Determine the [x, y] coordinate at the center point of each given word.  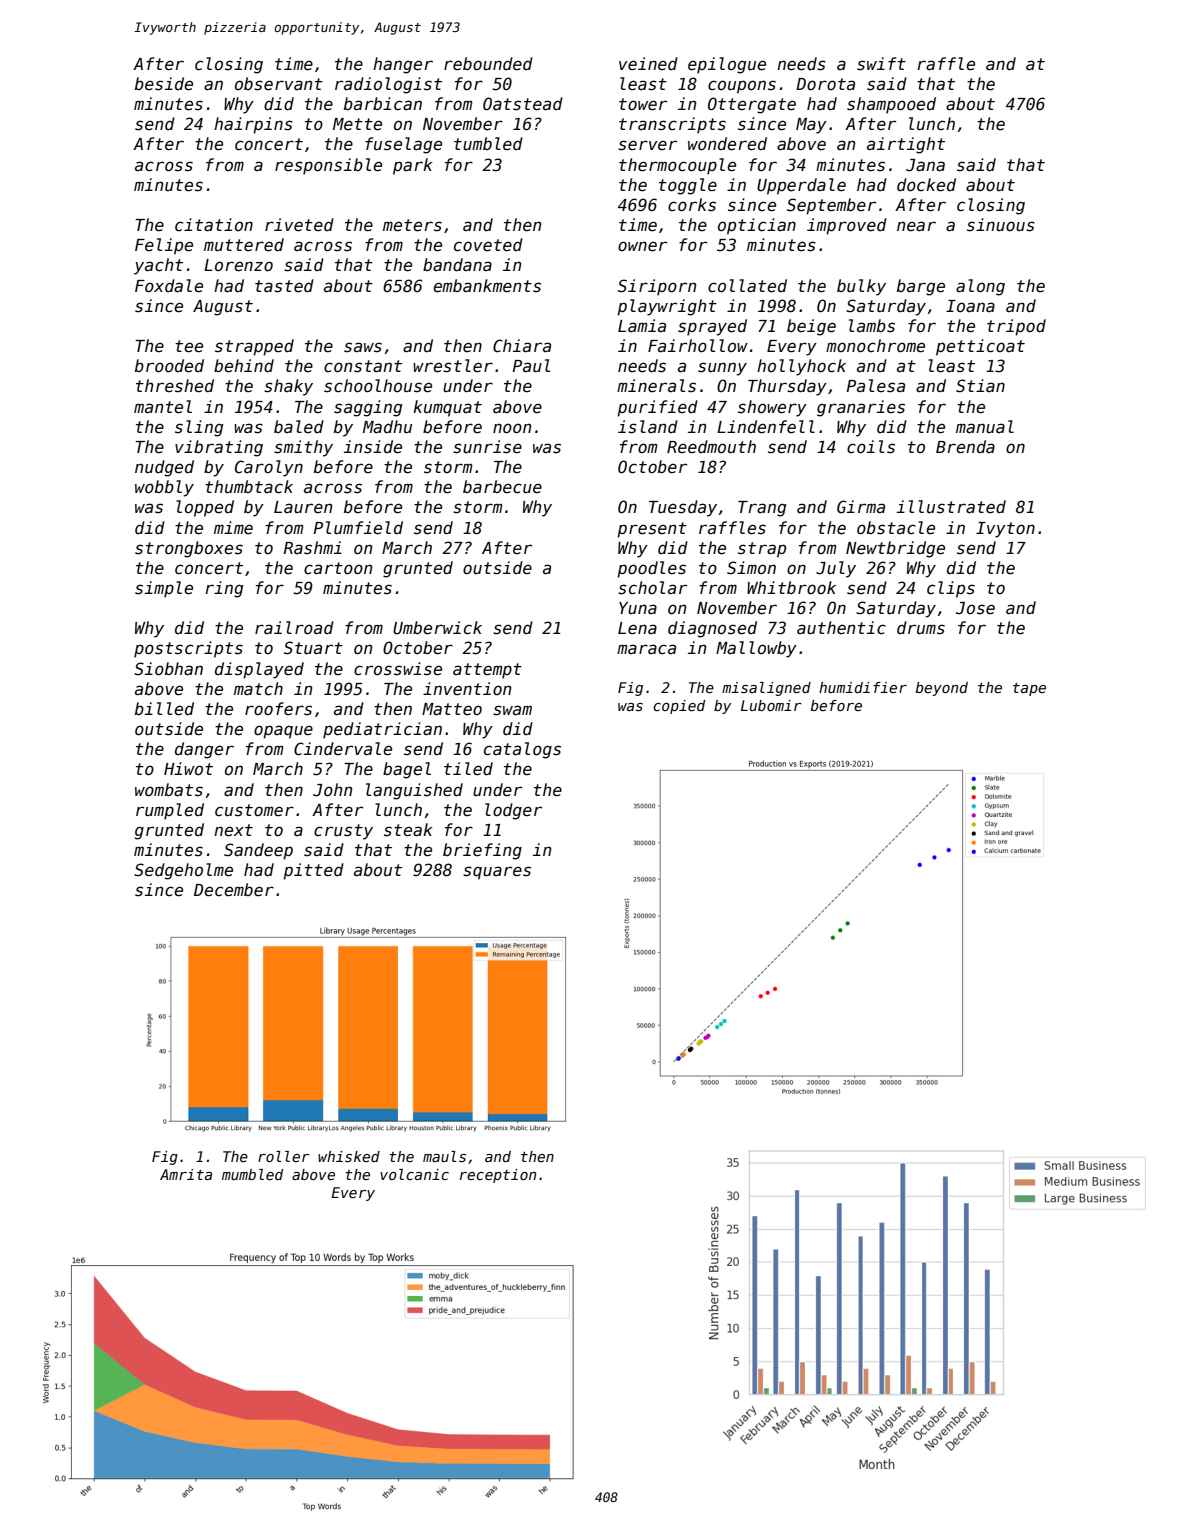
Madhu [387, 427]
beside [164, 84]
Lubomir [771, 705]
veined [648, 64]
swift [881, 64]
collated [747, 286]
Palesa [875, 386]
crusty [343, 832]
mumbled [252, 1174]
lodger [513, 811]
